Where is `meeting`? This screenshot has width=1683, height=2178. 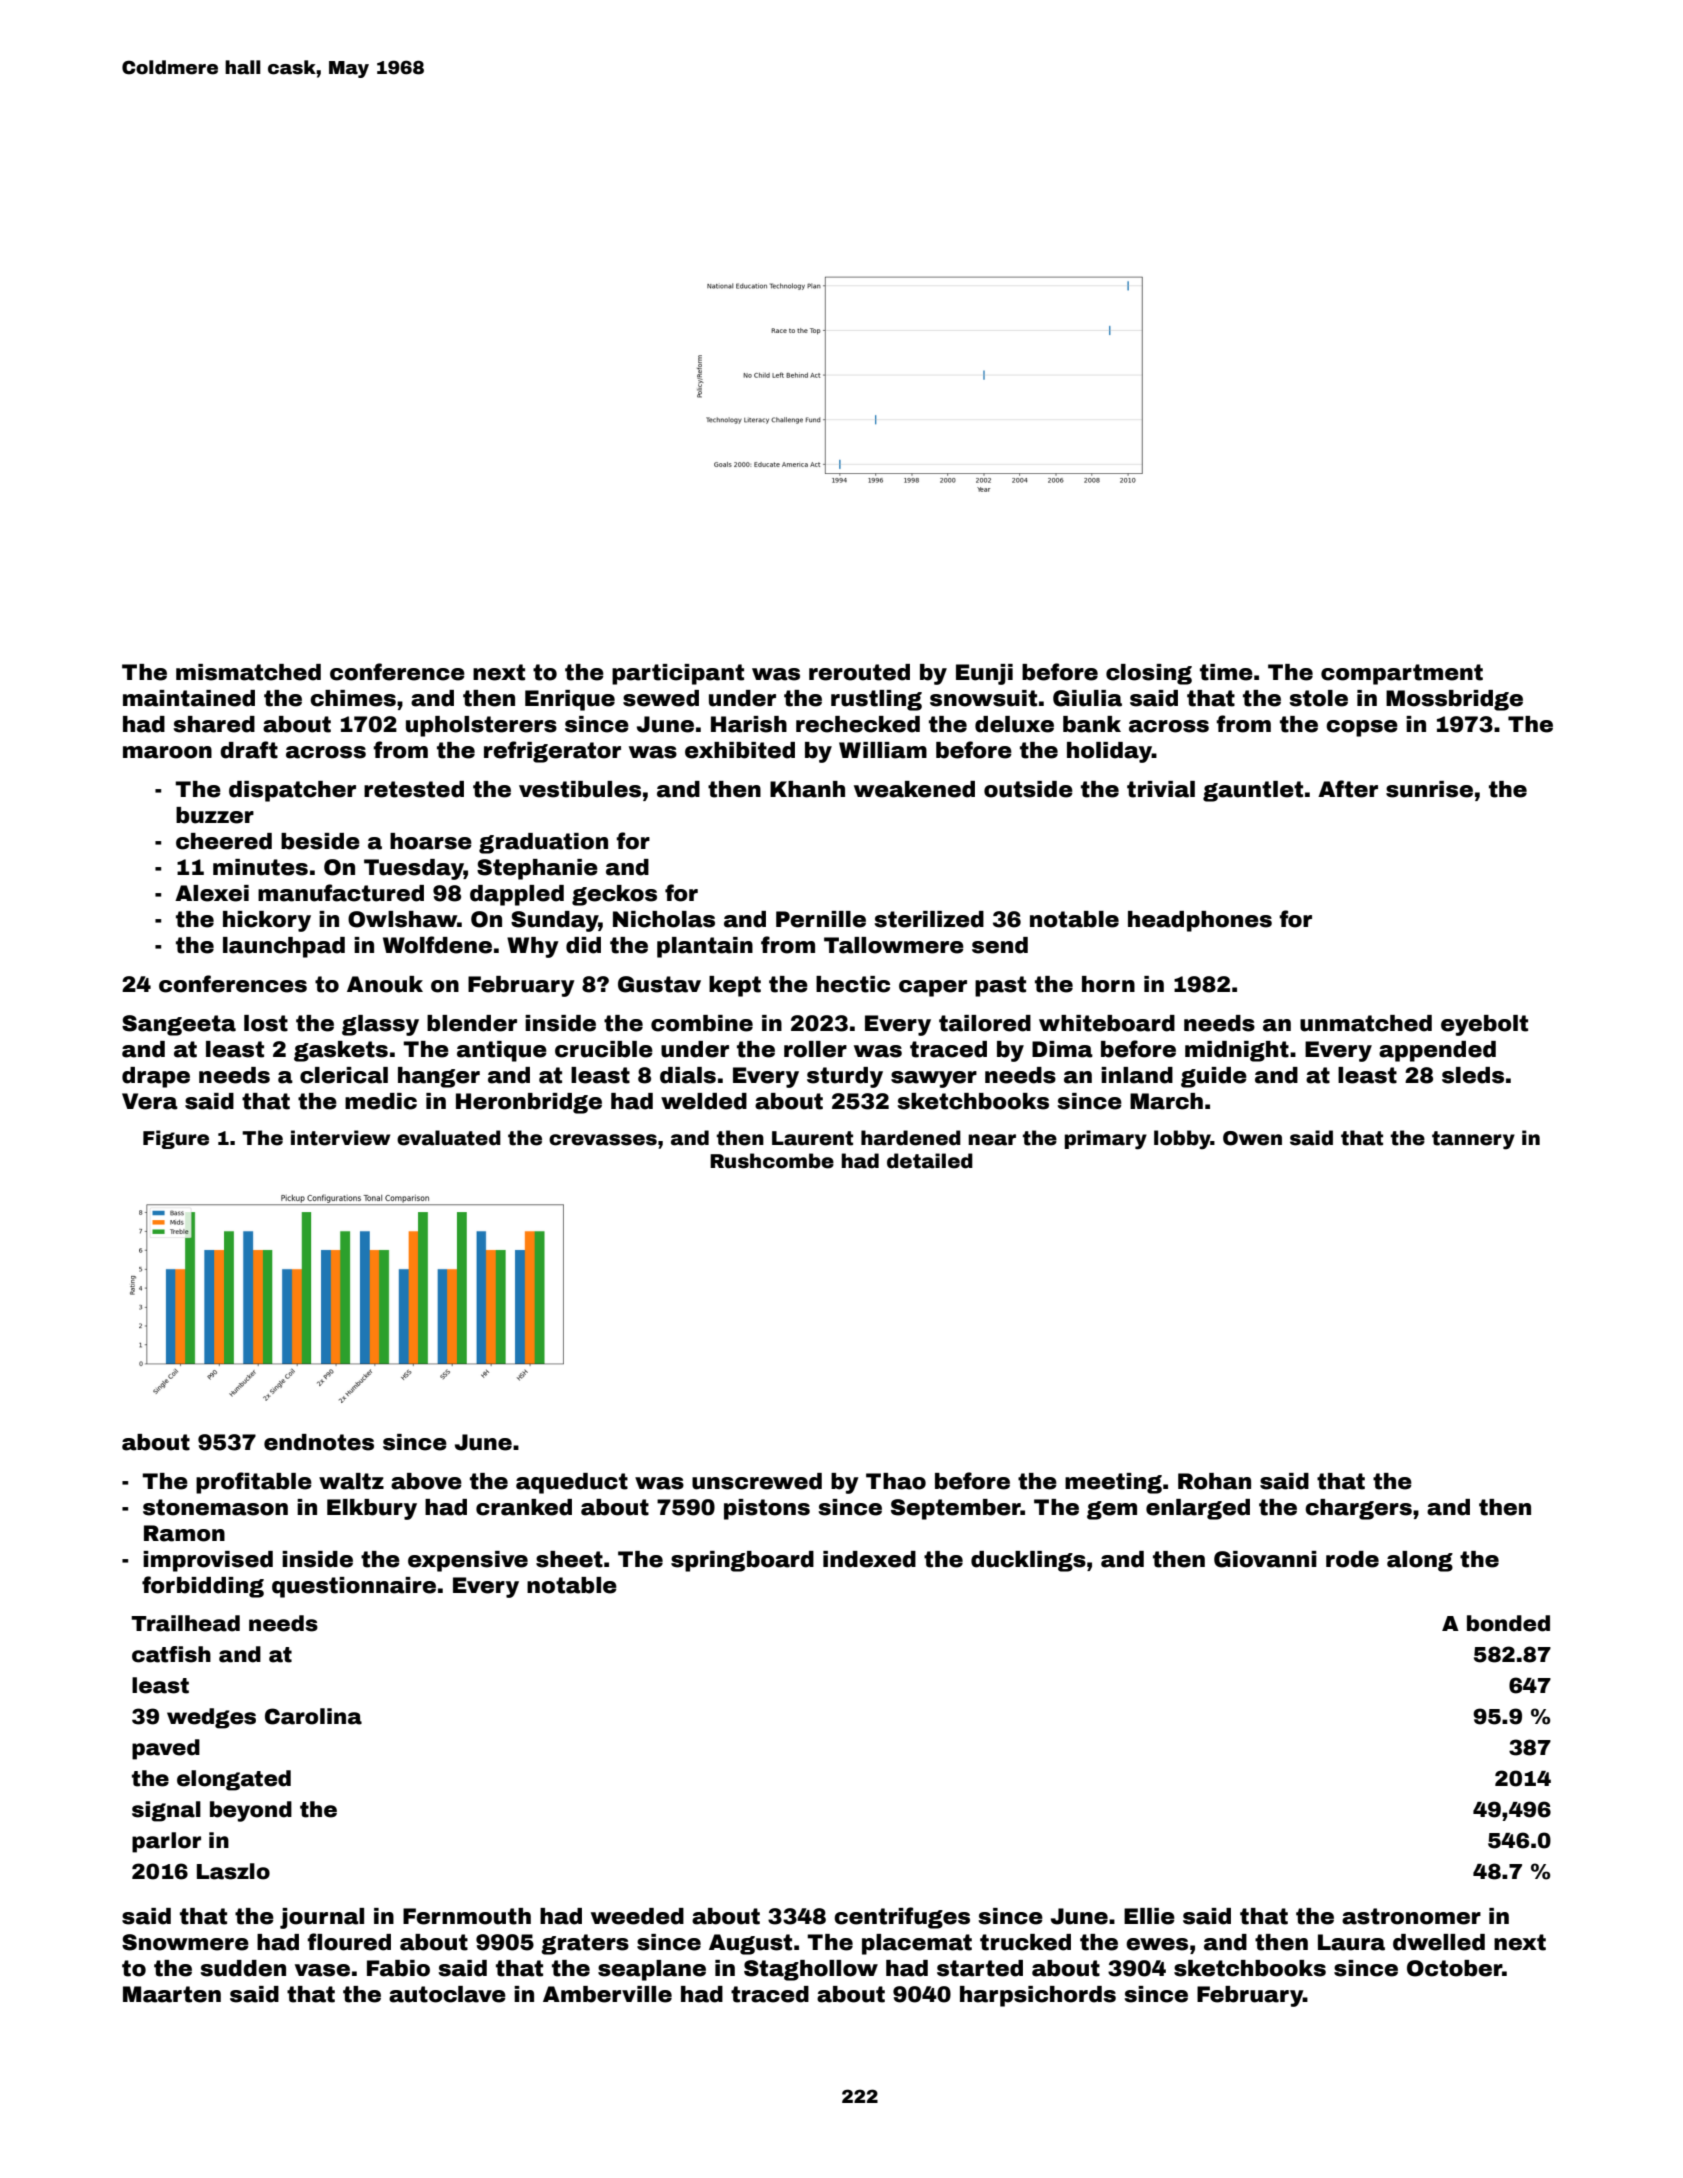 meeting is located at coordinates (1113, 1483).
